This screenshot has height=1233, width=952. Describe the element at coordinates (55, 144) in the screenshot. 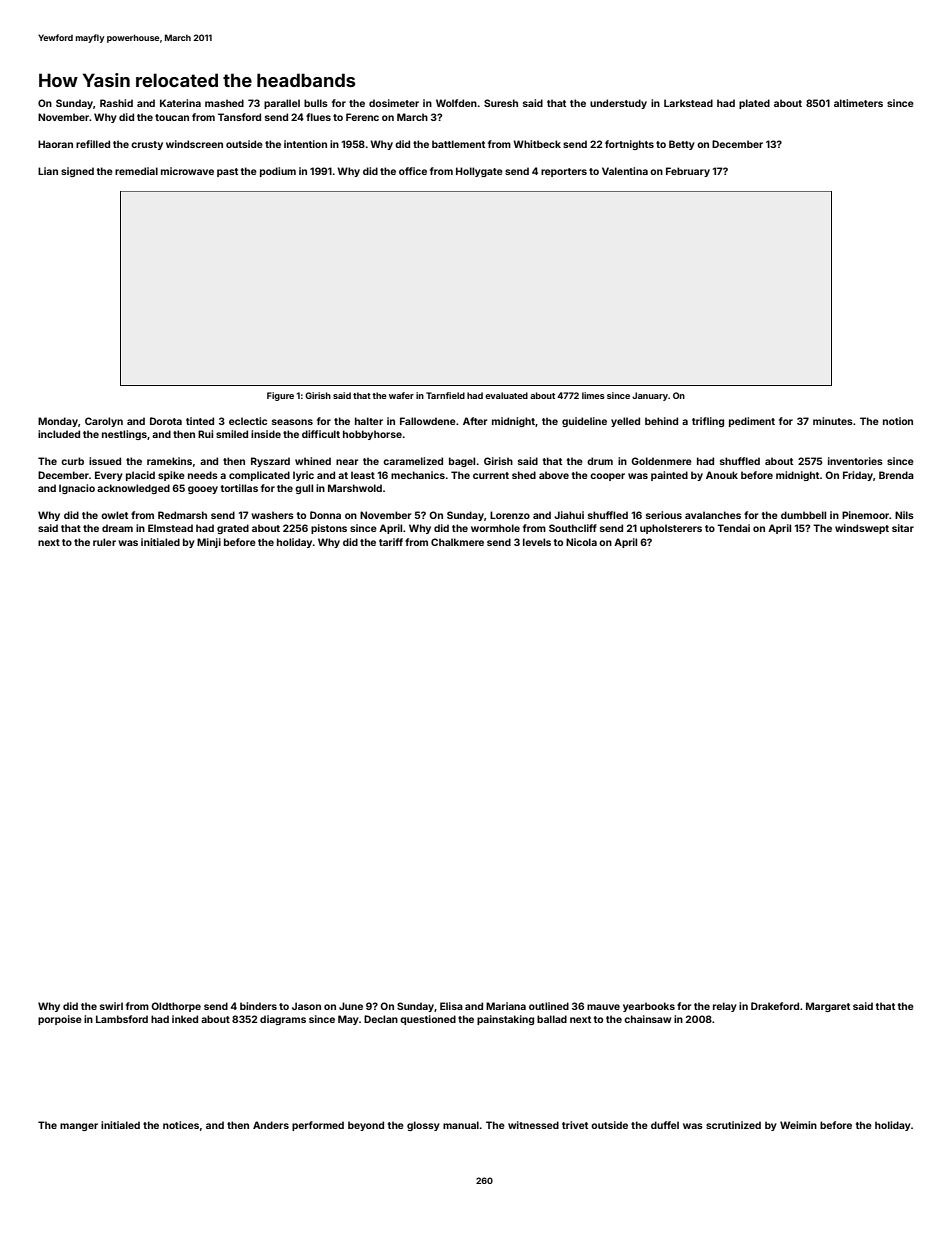

I see `Haoran` at that location.
